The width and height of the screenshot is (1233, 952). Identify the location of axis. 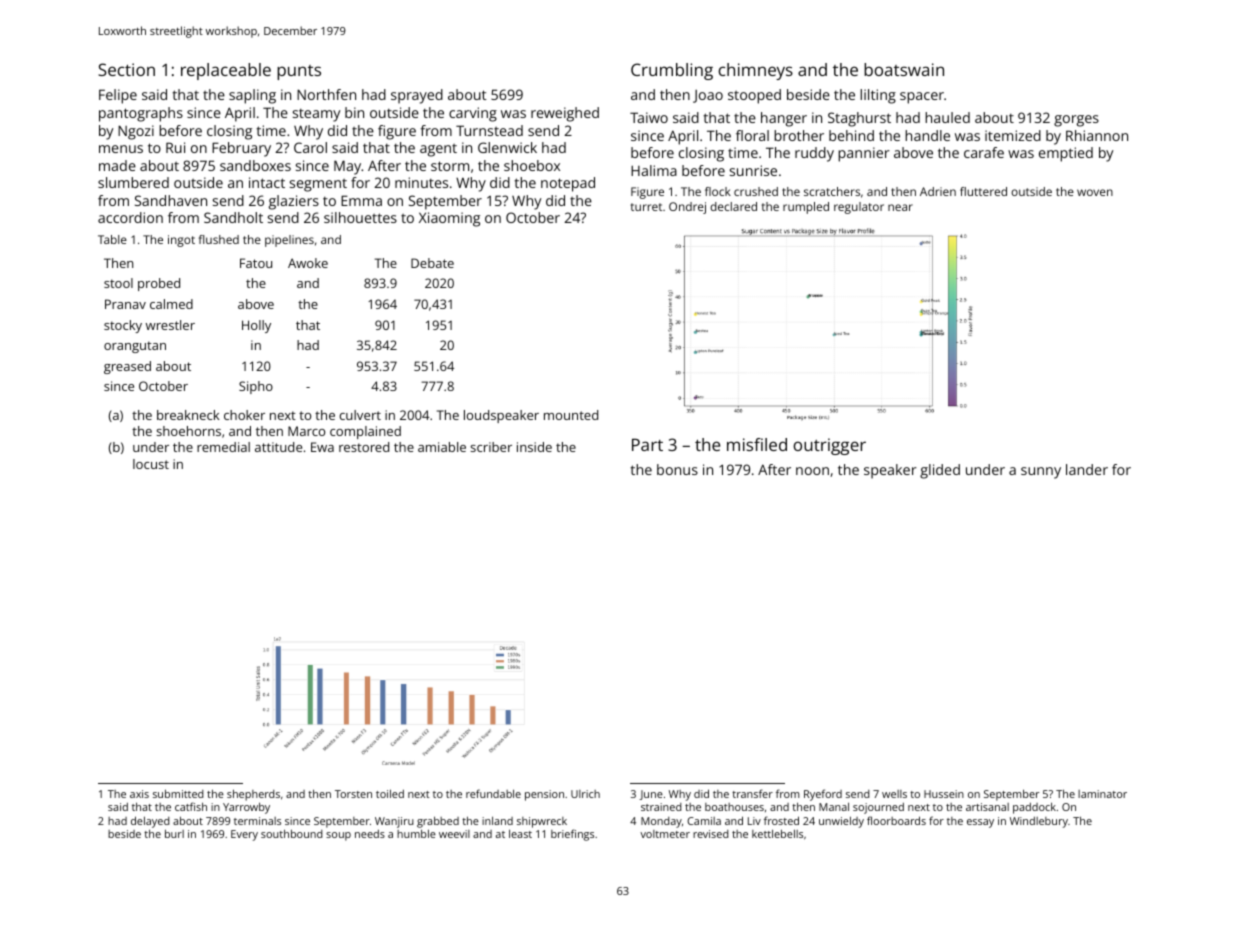
(139, 794).
